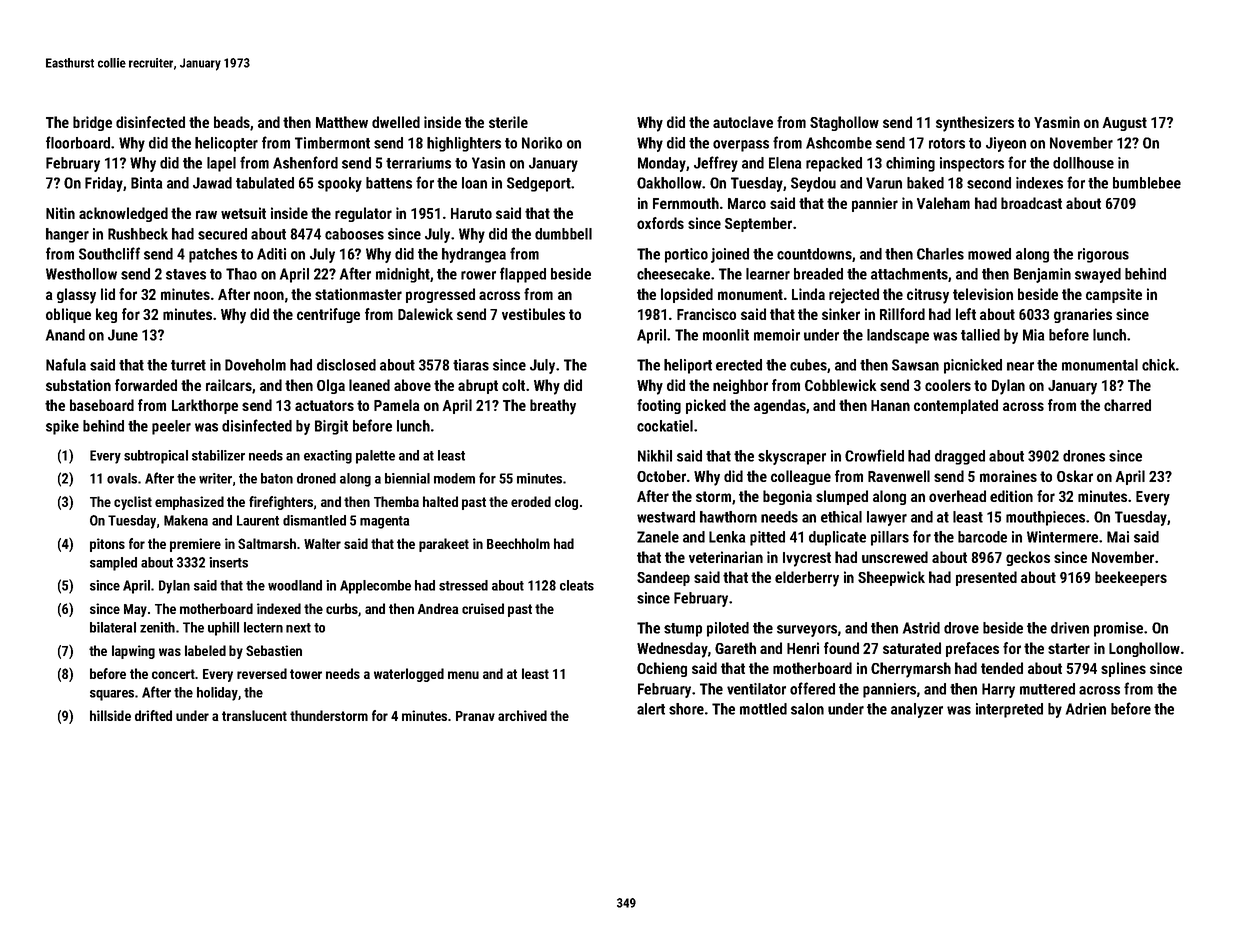  Describe the element at coordinates (171, 427) in the image. I see `peeler` at that location.
